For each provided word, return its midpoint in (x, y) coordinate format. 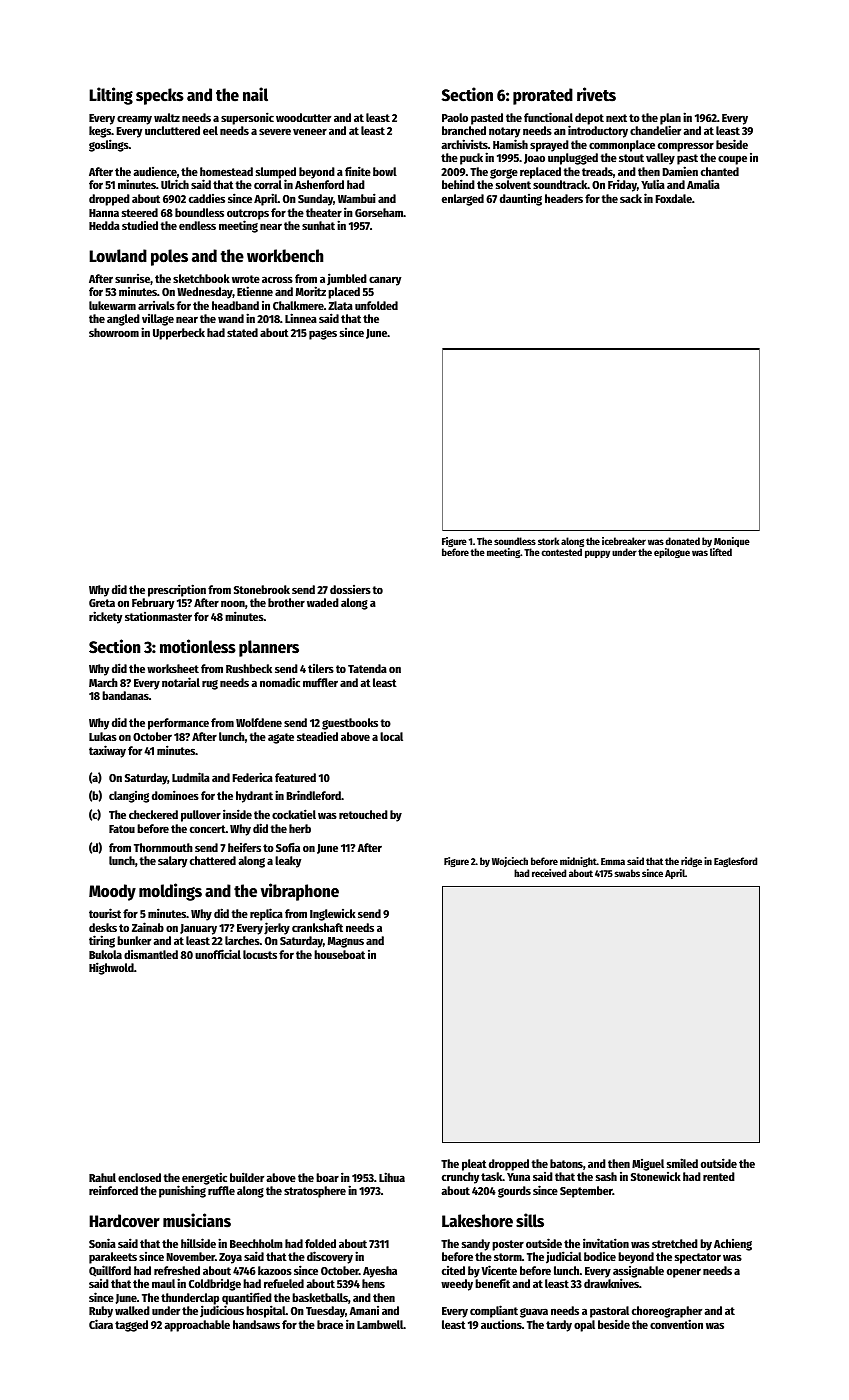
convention (676, 1324)
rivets (596, 94)
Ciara (101, 1324)
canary (385, 281)
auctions (501, 1324)
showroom (114, 332)
